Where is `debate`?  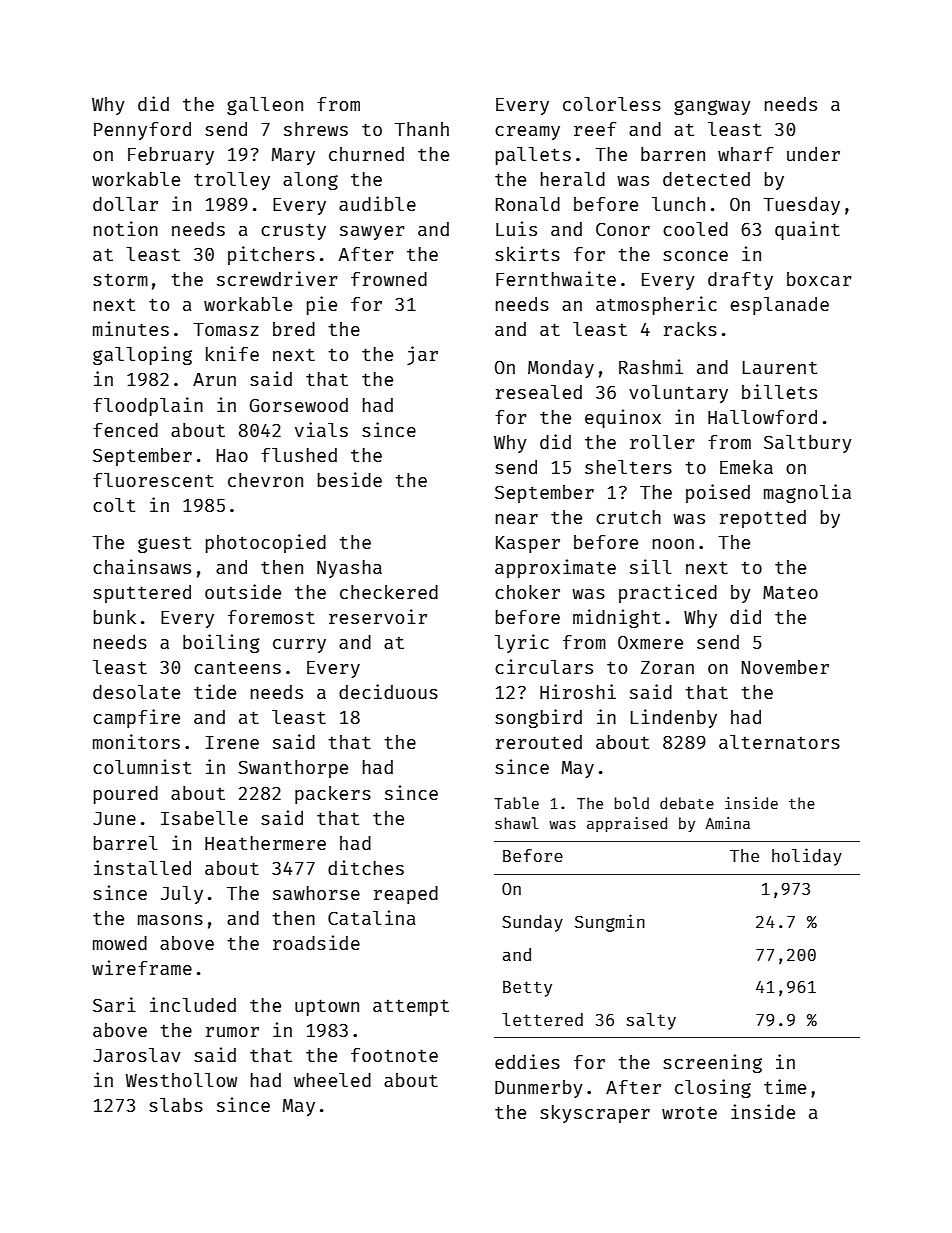
debate is located at coordinates (687, 803).
